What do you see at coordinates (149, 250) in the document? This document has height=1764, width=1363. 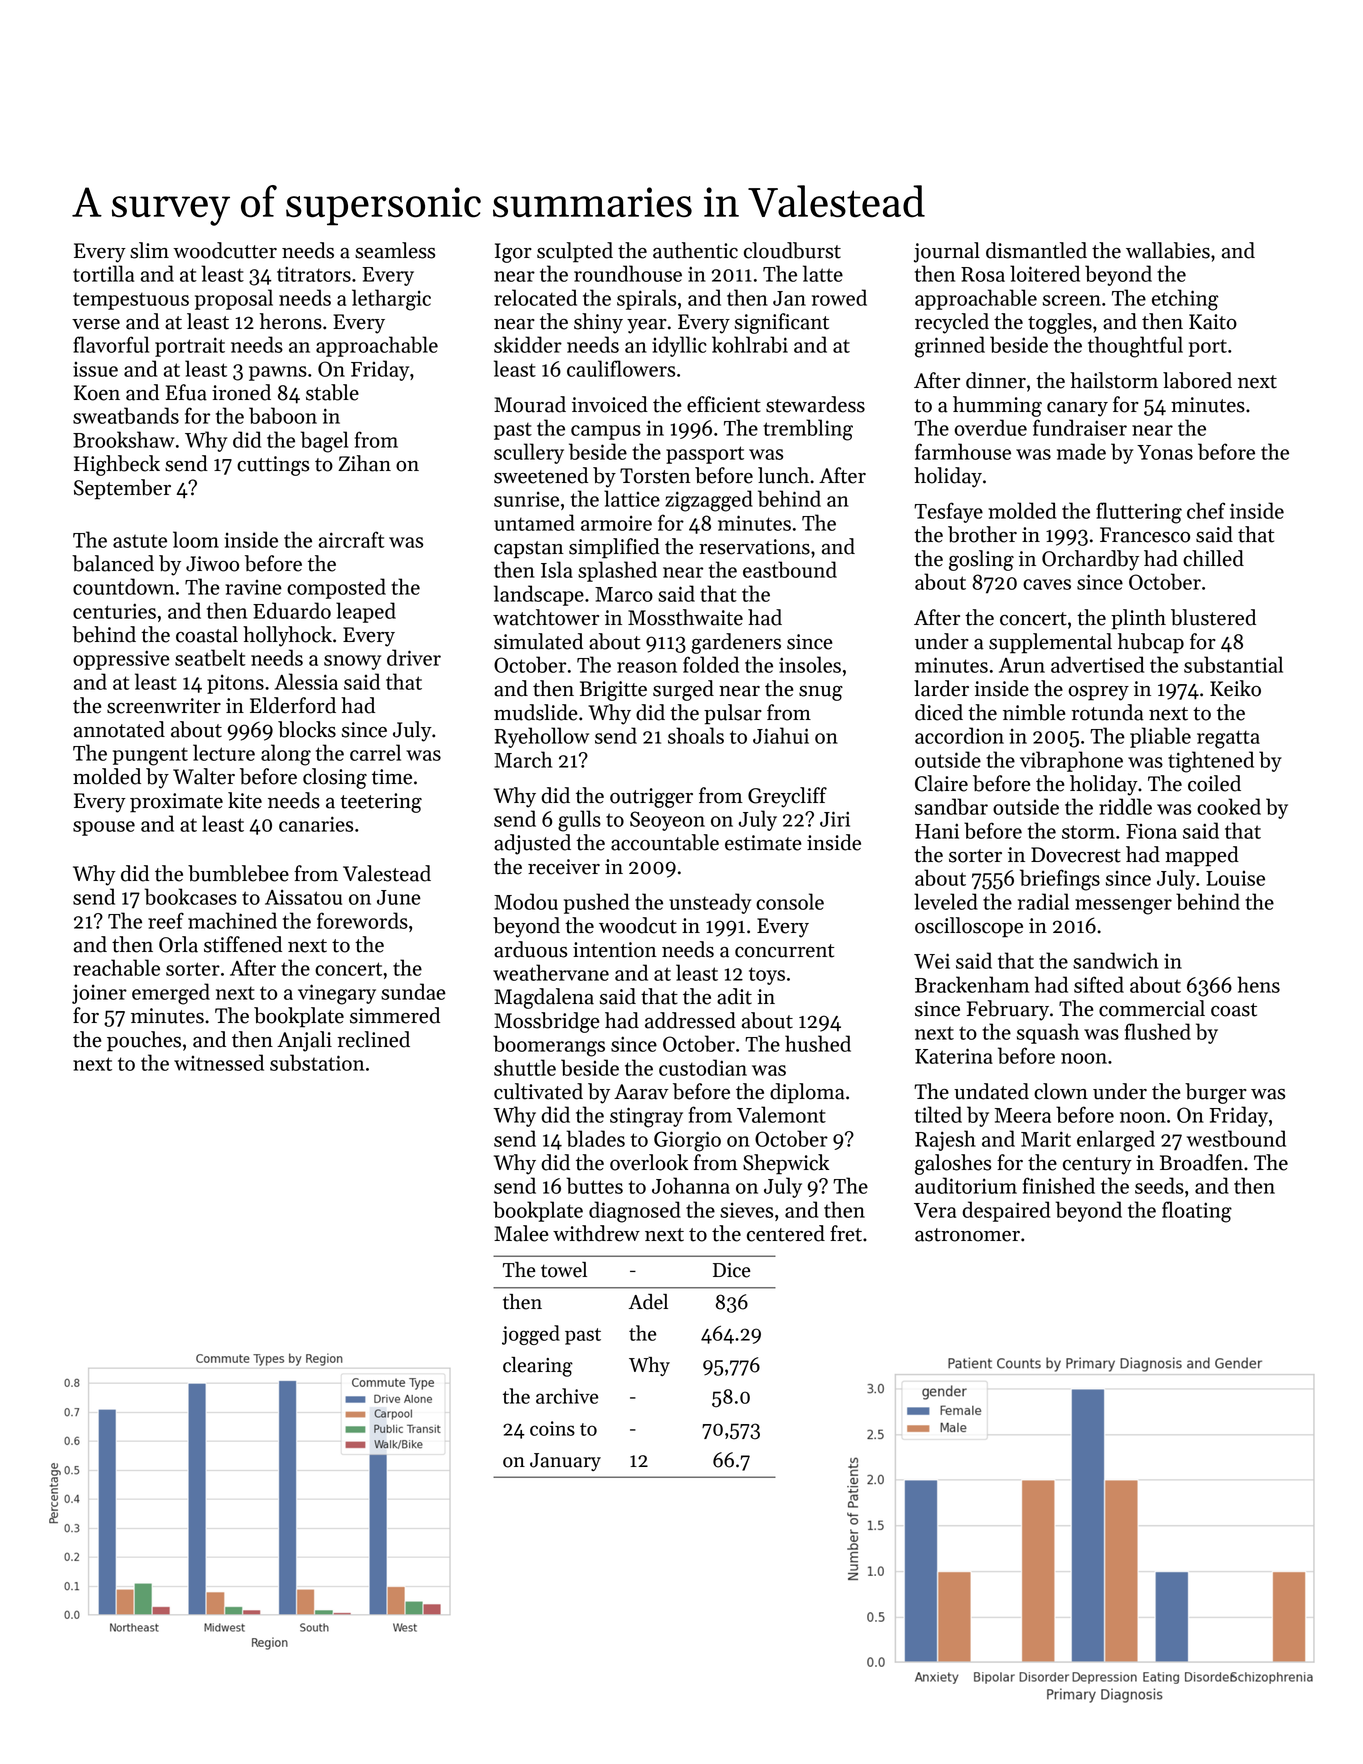 I see `slim` at bounding box center [149, 250].
